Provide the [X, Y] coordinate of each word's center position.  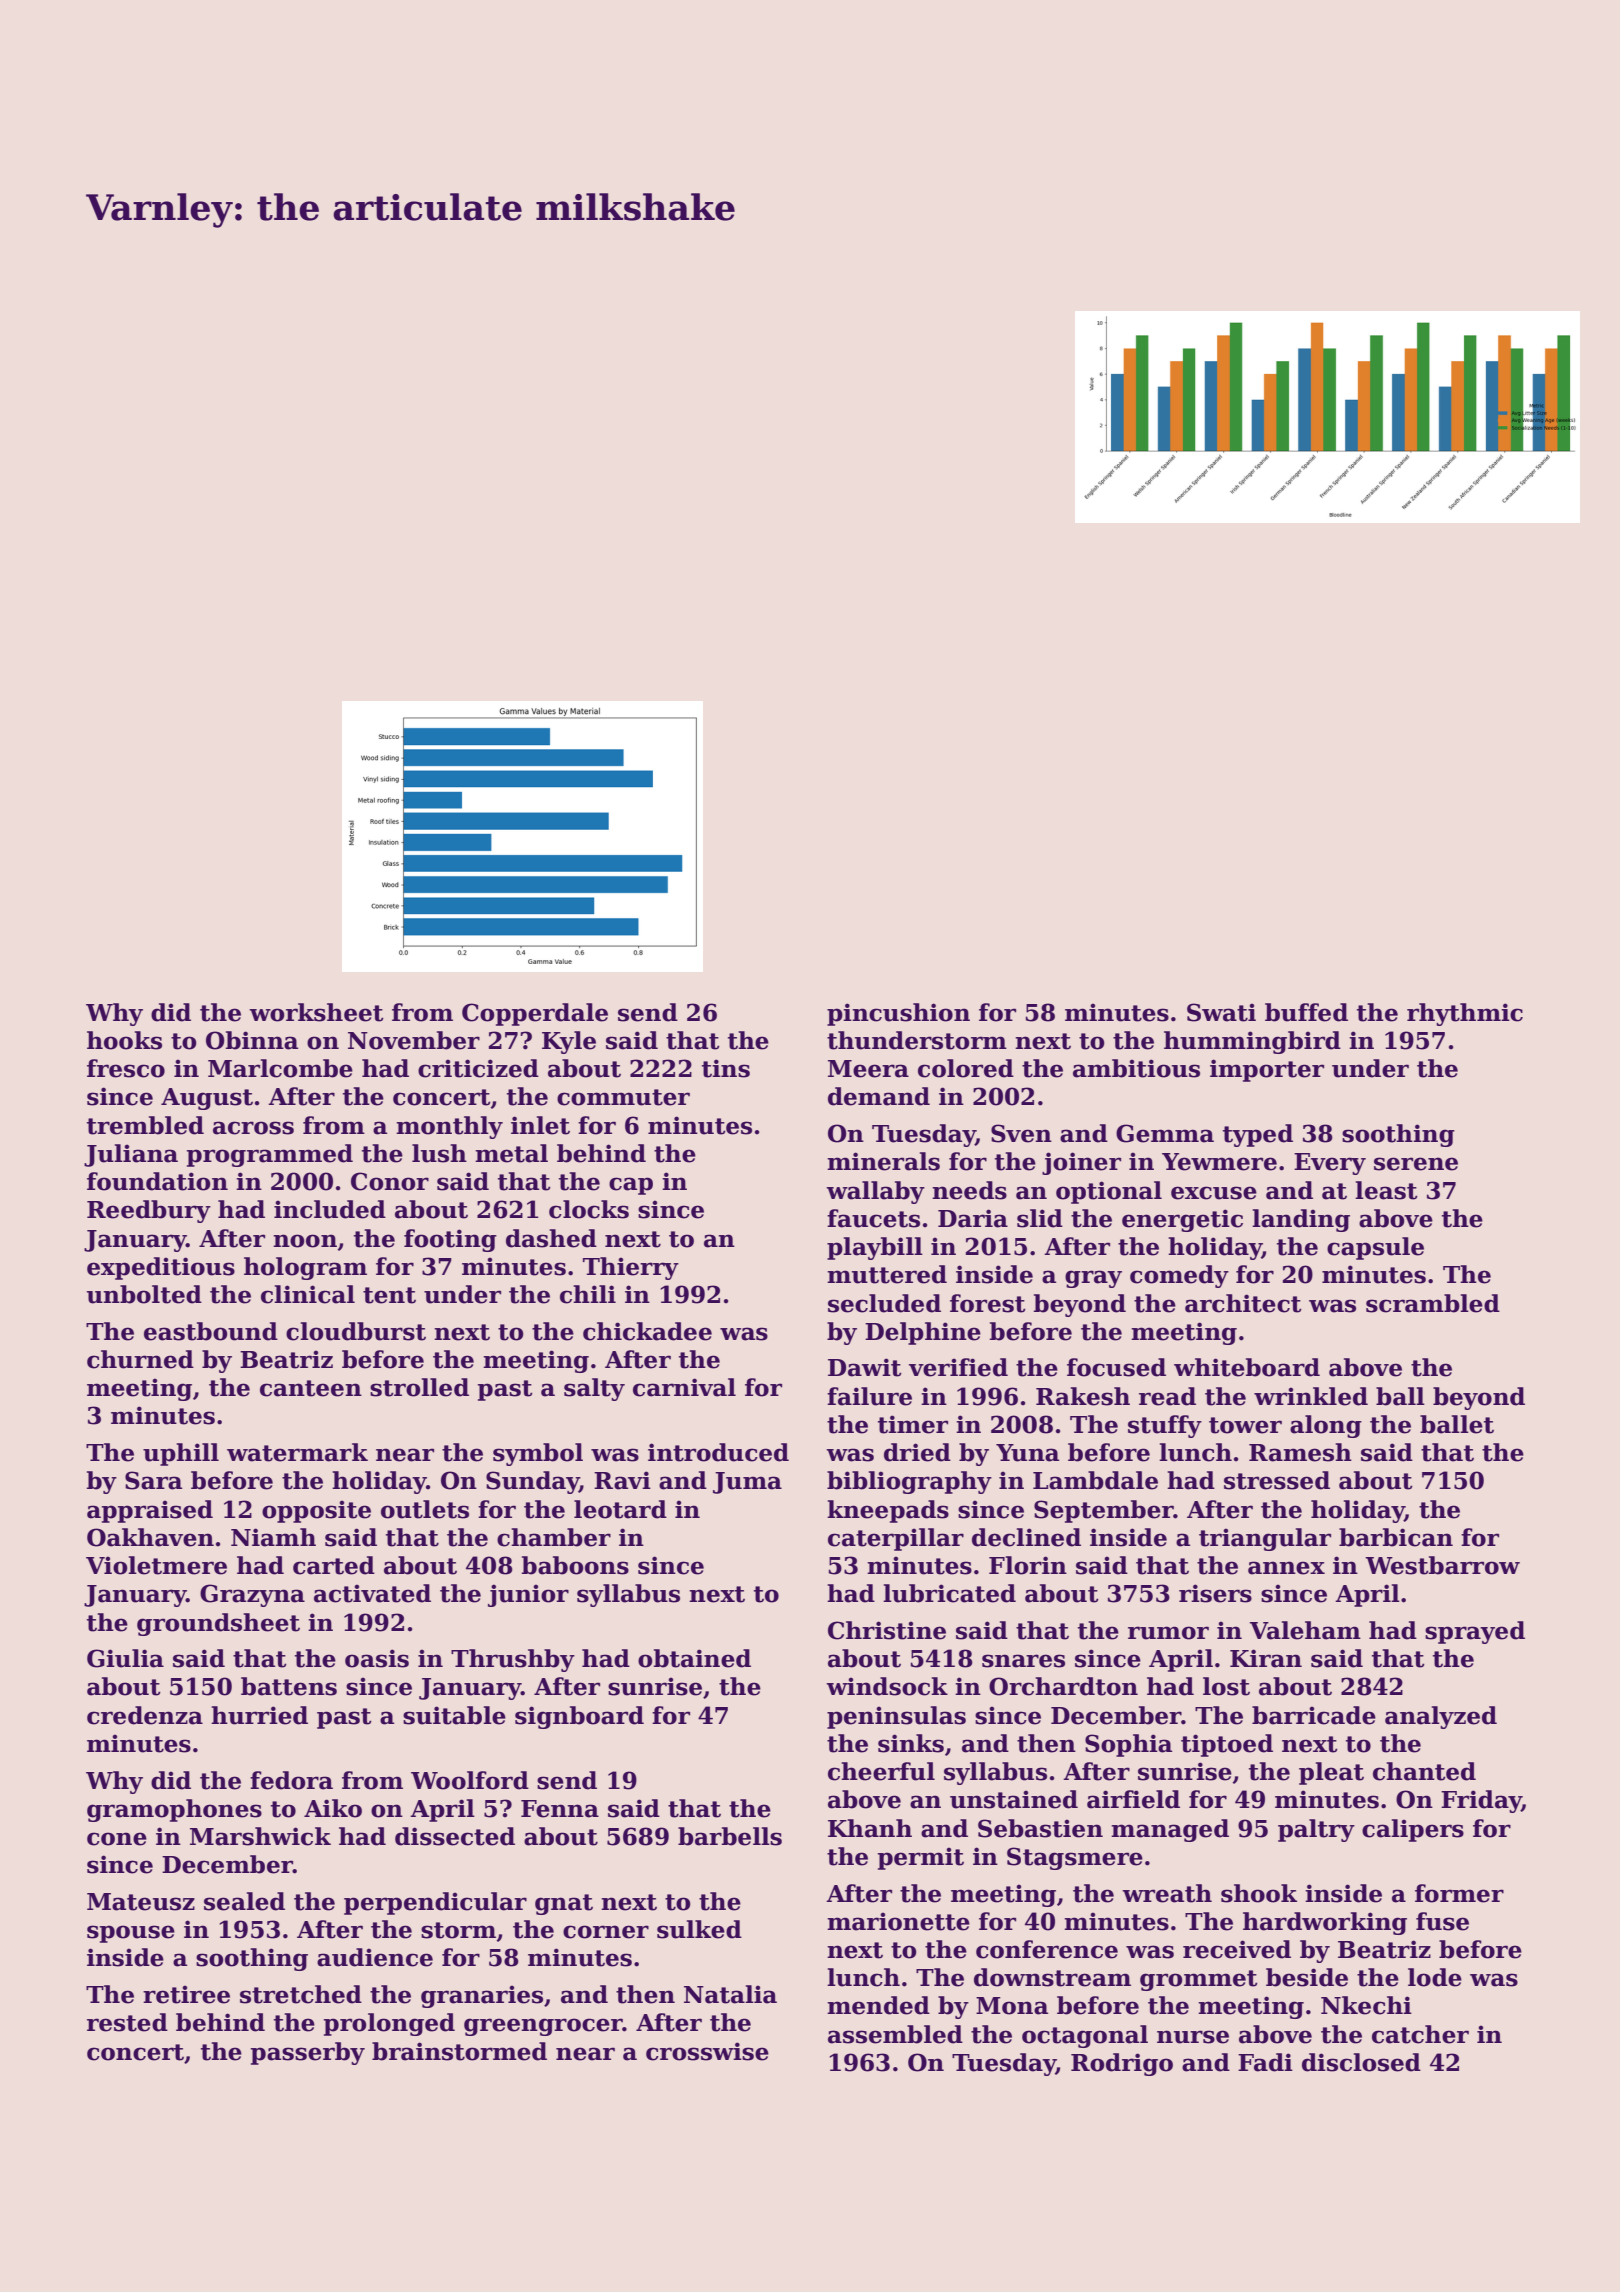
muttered [887, 1274]
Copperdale [535, 1014]
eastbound [211, 1331]
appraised [150, 1511]
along [1326, 1426]
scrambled [1433, 1303]
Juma [747, 1483]
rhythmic [1465, 1014]
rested [127, 2022]
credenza [145, 1715]
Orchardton [1063, 1686]
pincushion [898, 1014]
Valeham [1305, 1630]
